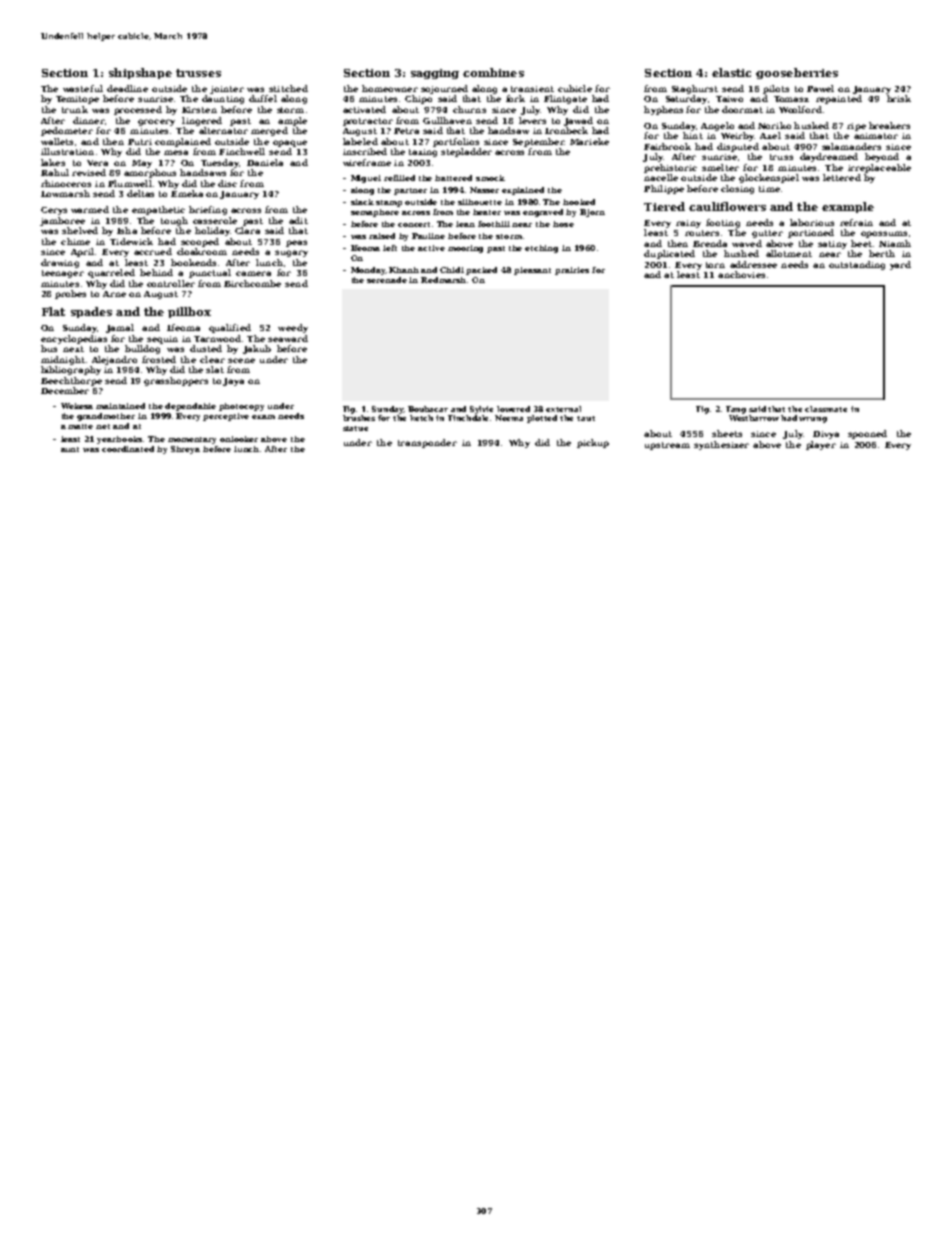 The width and height of the image is (952, 1233). What do you see at coordinates (185, 450) in the image?
I see `Shreya` at bounding box center [185, 450].
